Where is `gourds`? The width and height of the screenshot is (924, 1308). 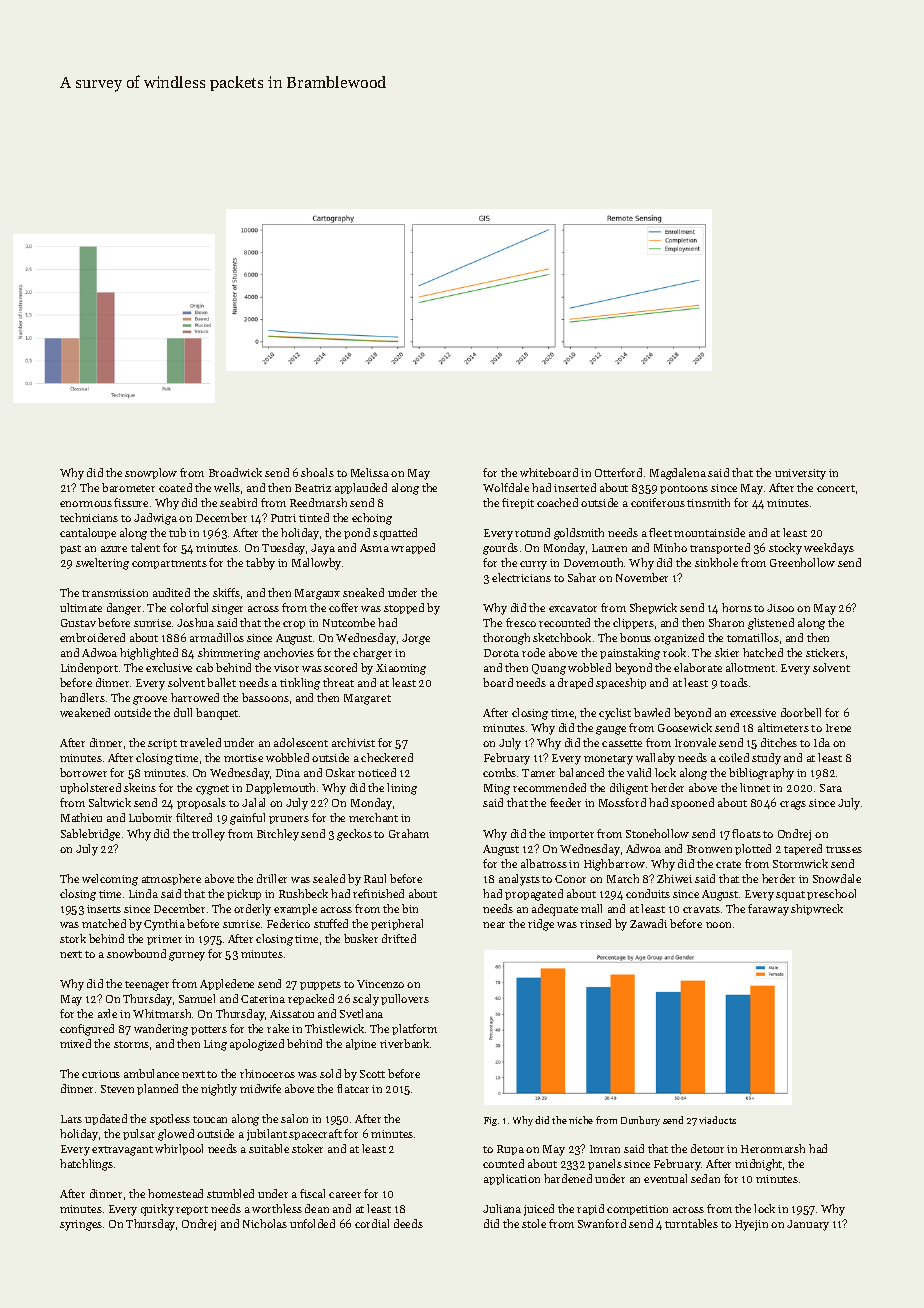 gourds is located at coordinates (500, 549).
